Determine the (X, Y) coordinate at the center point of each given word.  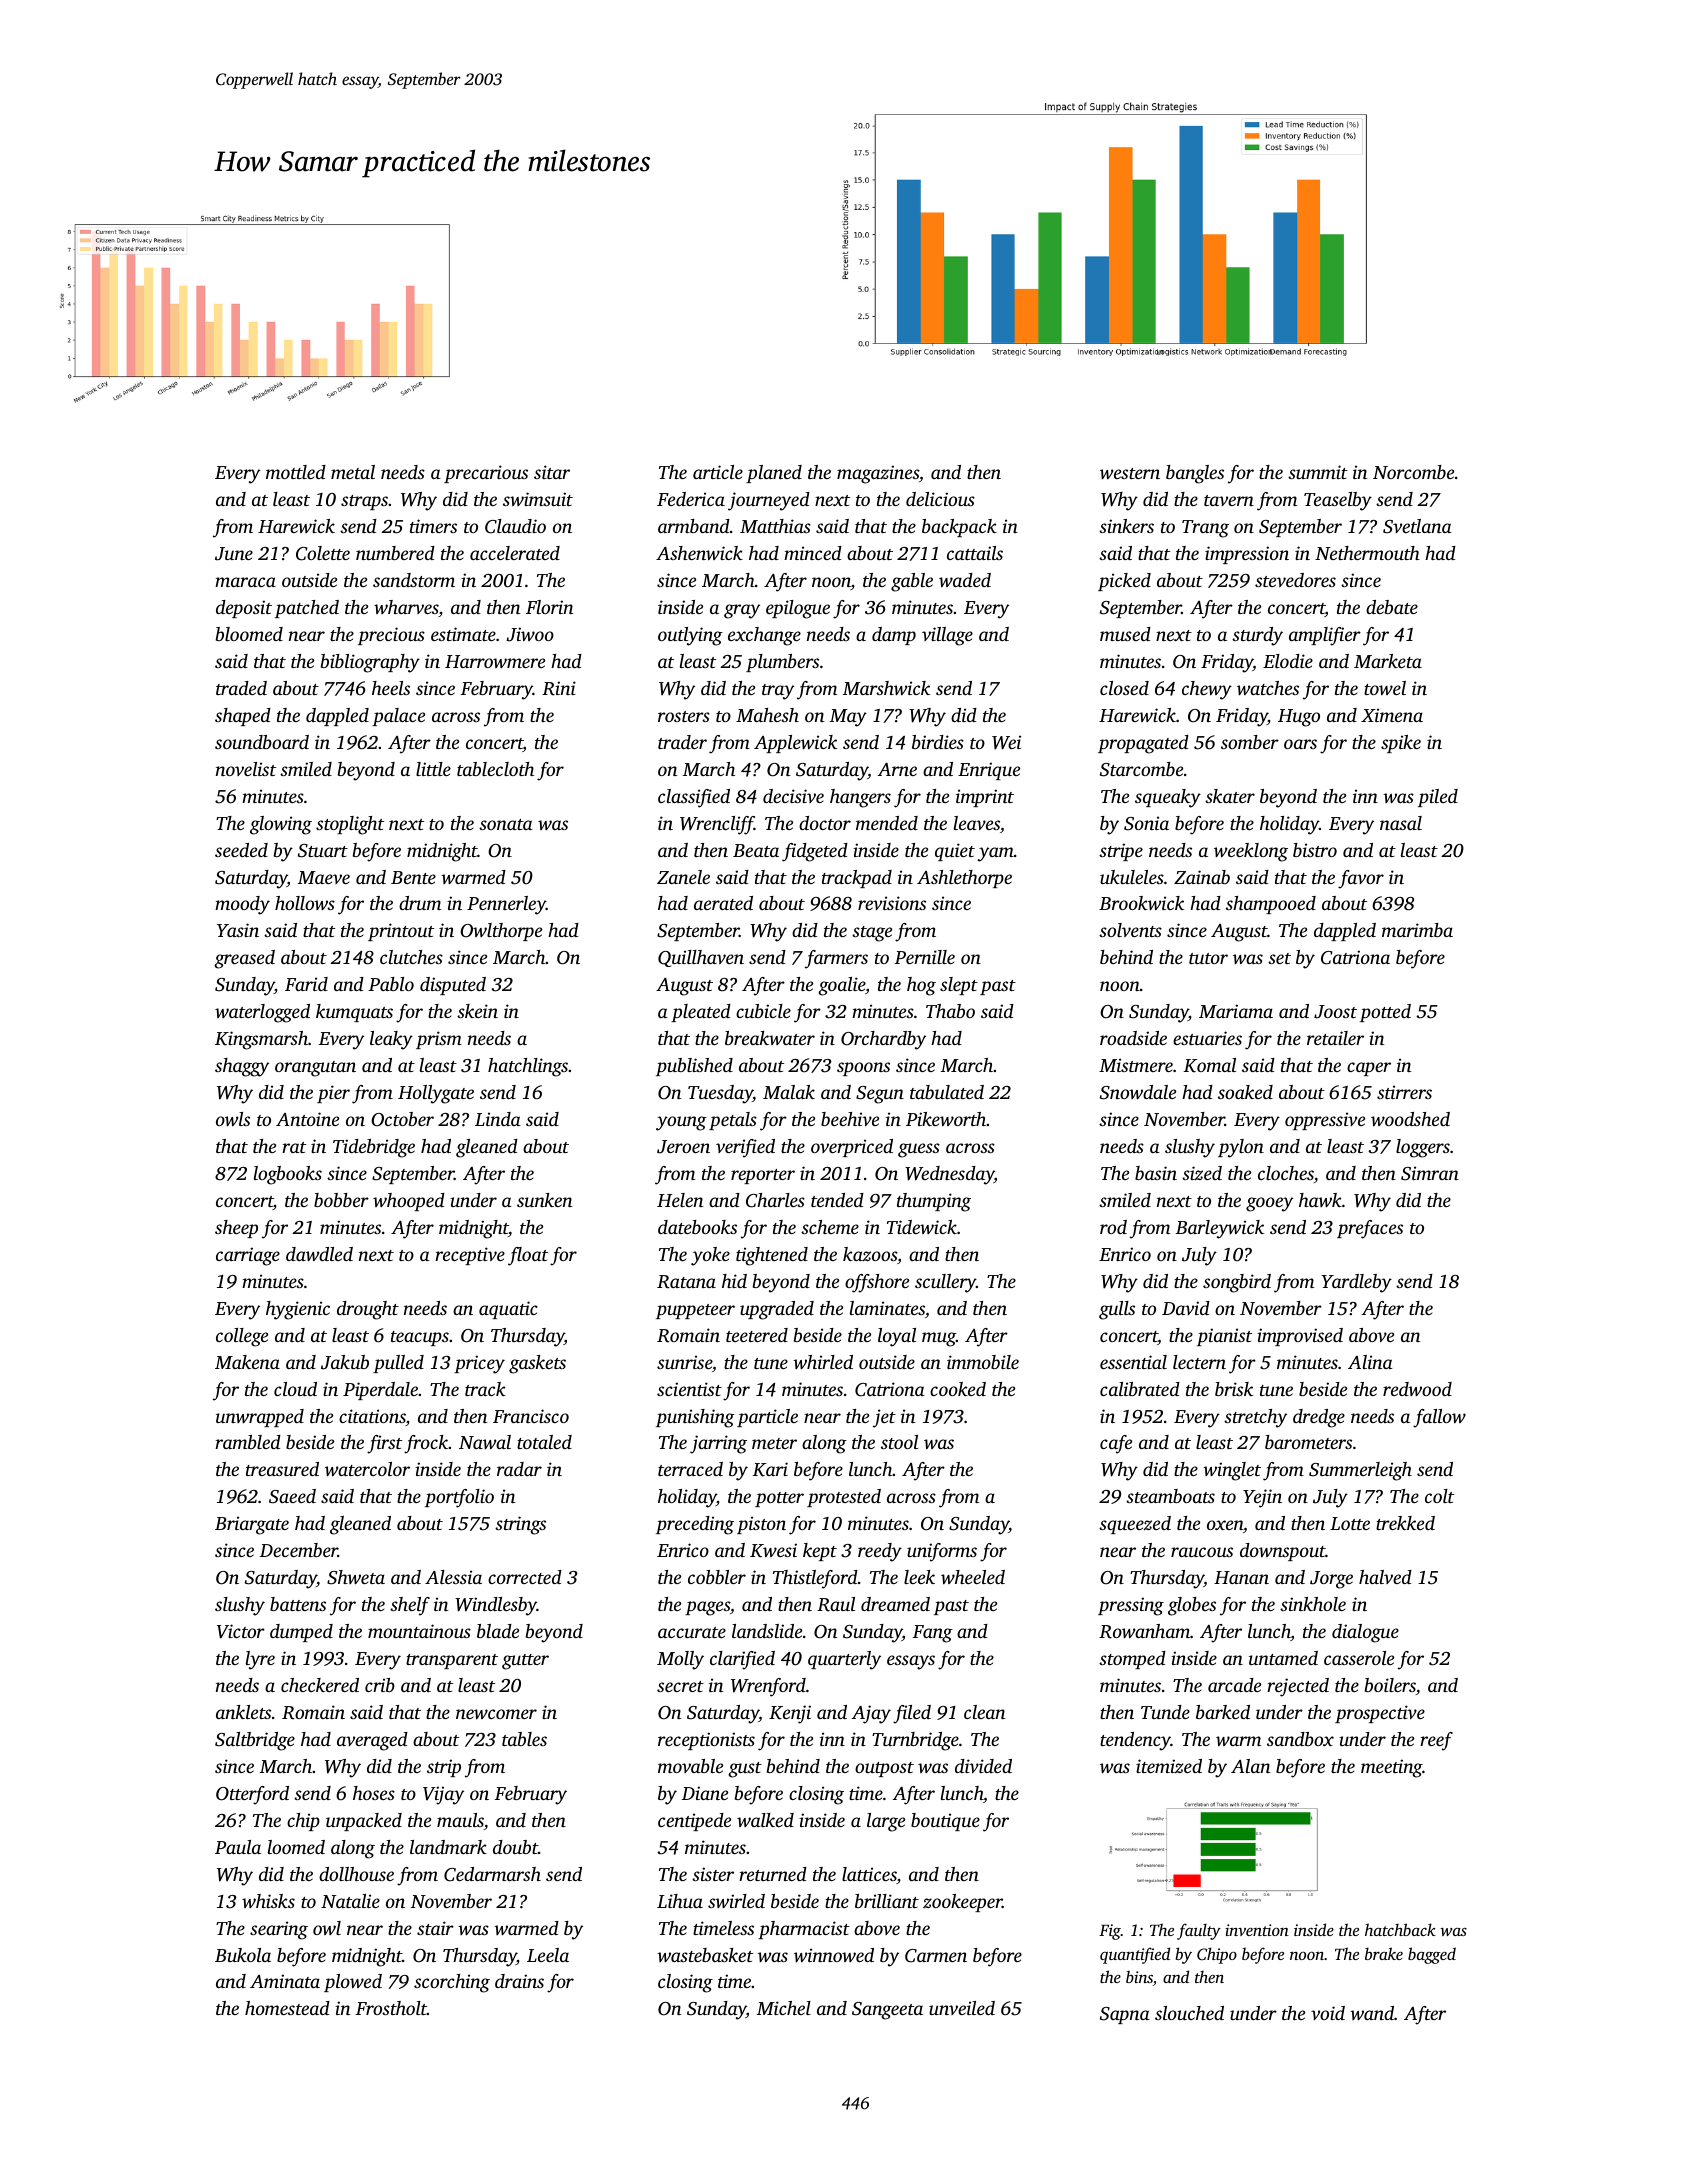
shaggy (242, 1067)
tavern (1229, 500)
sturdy (1257, 636)
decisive (793, 796)
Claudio (515, 526)
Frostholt (391, 2008)
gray (742, 611)
